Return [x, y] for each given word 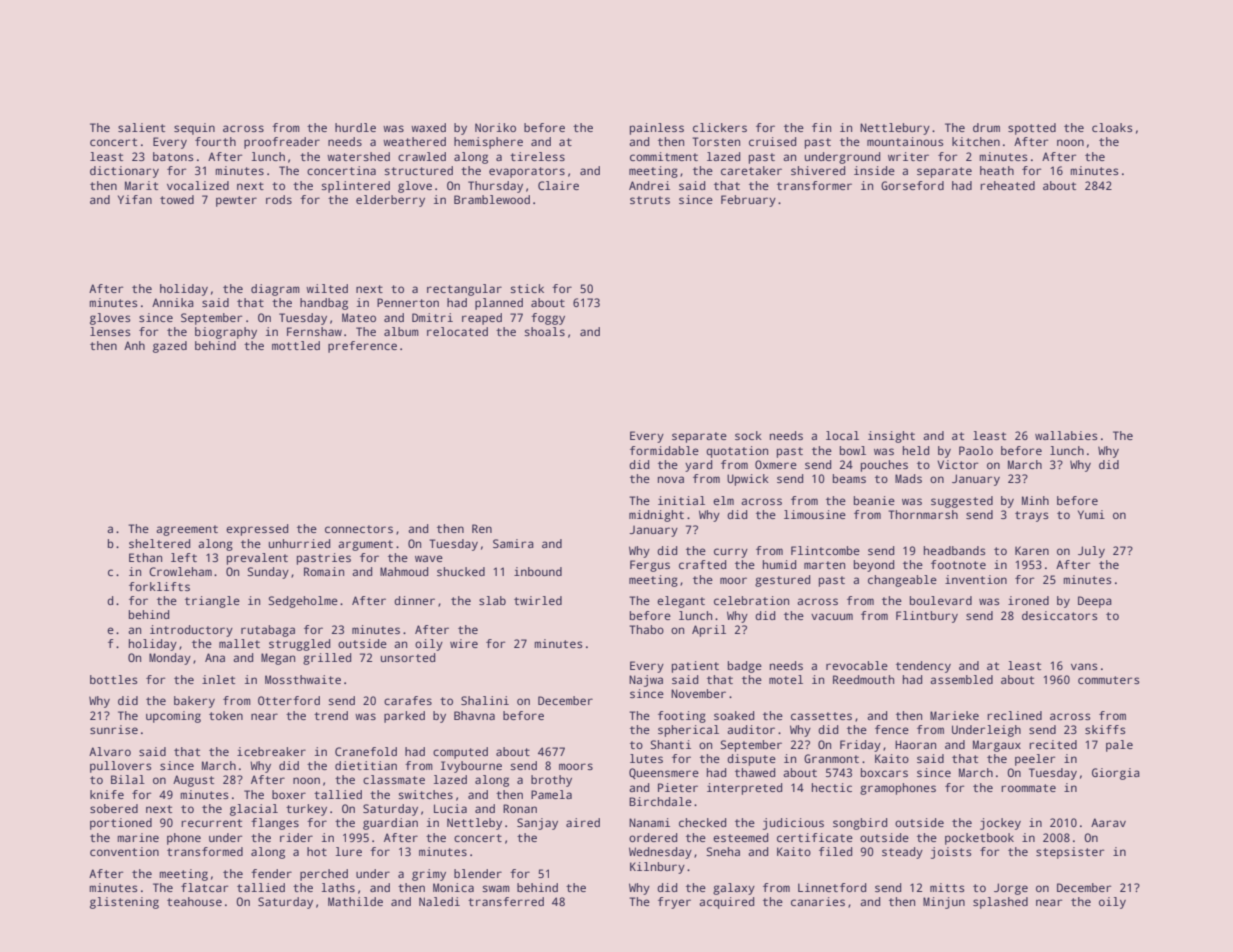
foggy [548, 319]
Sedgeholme [303, 602]
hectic [832, 787]
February [748, 201]
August [193, 781]
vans [1084, 666]
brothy [551, 781]
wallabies [1066, 435]
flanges [275, 824]
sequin [194, 129]
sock [748, 435]
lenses [110, 331]
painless [657, 129]
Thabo [646, 629]
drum [986, 127]
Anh [134, 345]
